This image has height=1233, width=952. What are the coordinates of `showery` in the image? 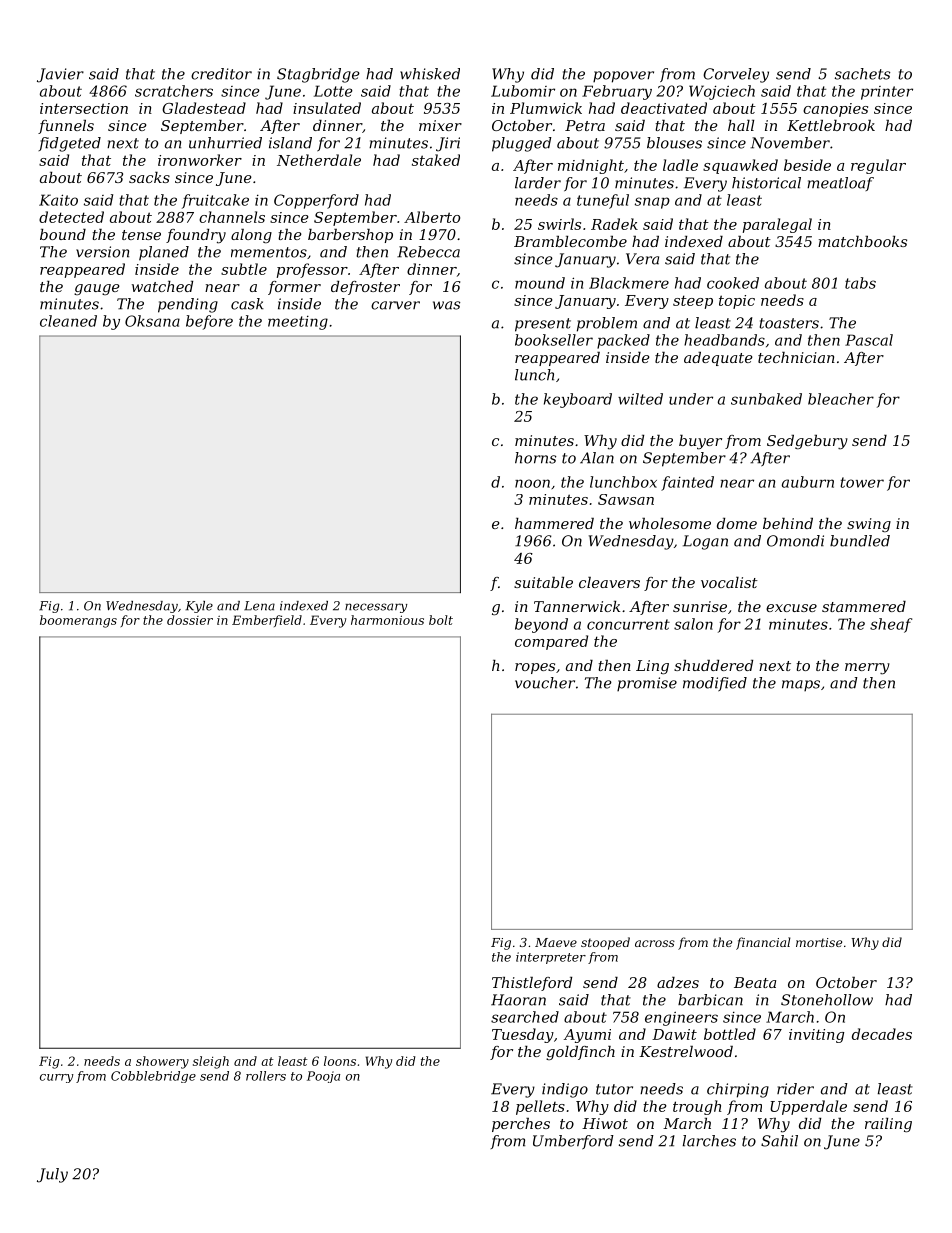 It's located at (162, 1062).
